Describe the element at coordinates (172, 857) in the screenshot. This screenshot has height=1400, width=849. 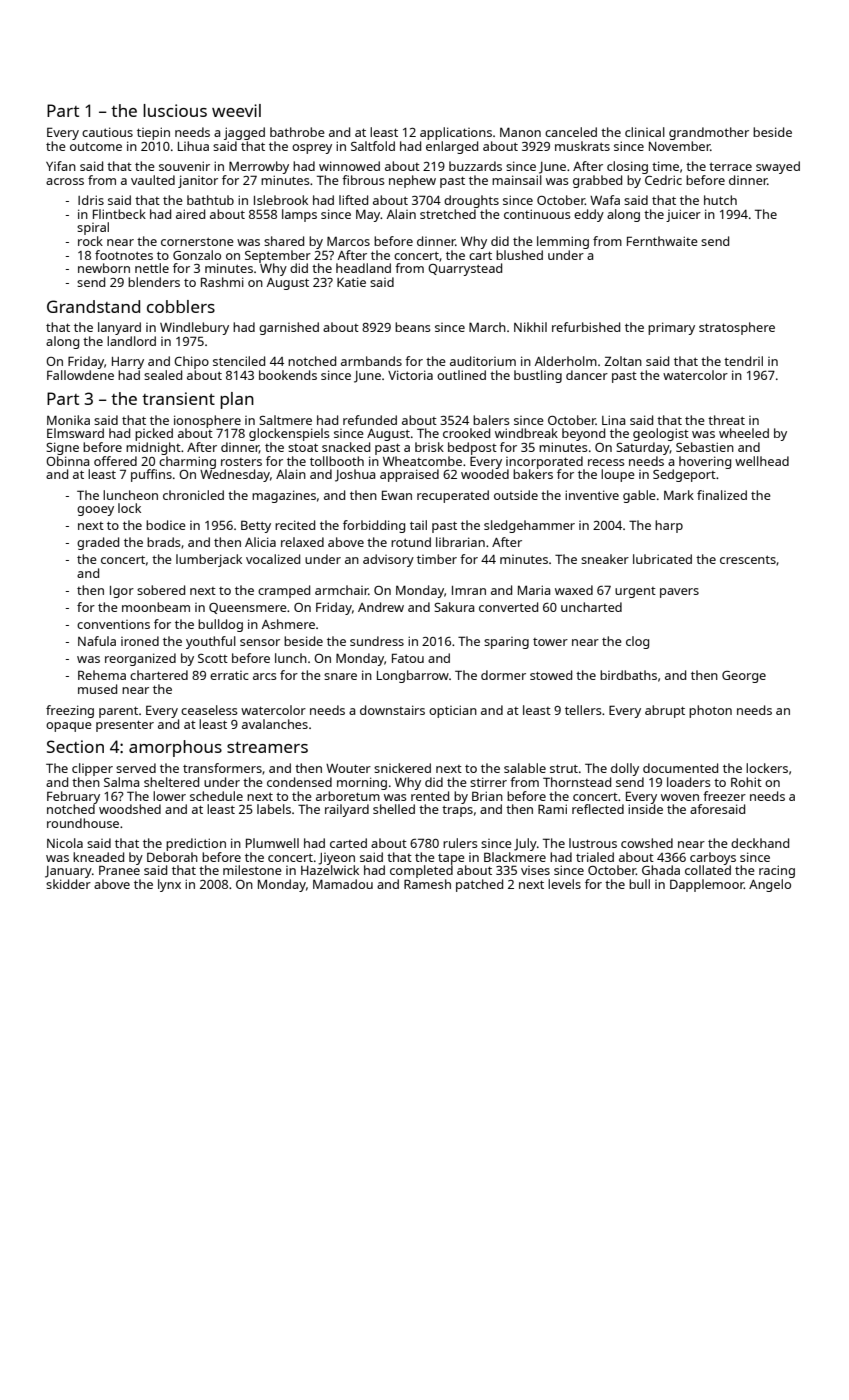
I see `Deborah` at that location.
